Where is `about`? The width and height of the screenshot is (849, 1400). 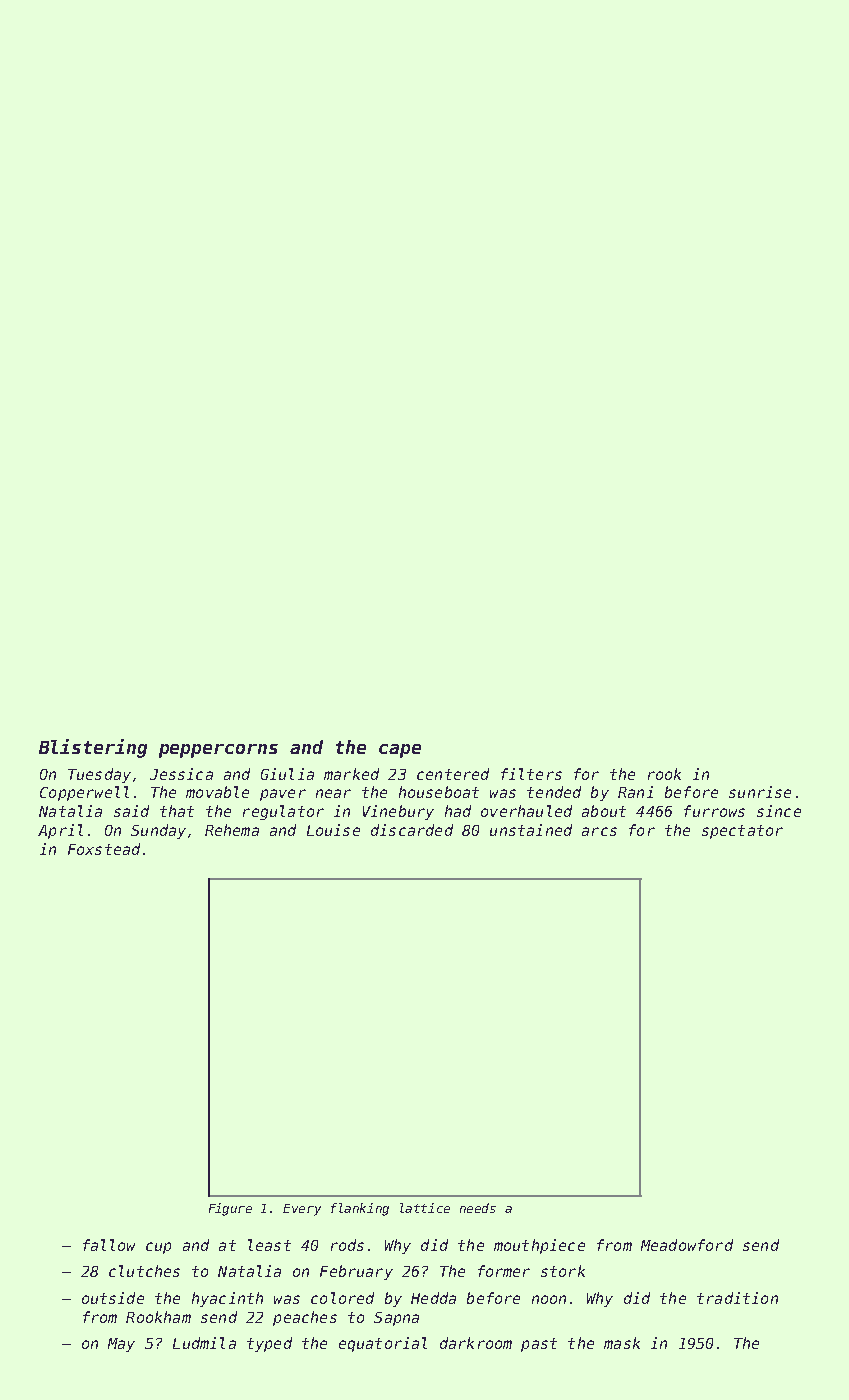
about is located at coordinates (604, 811).
